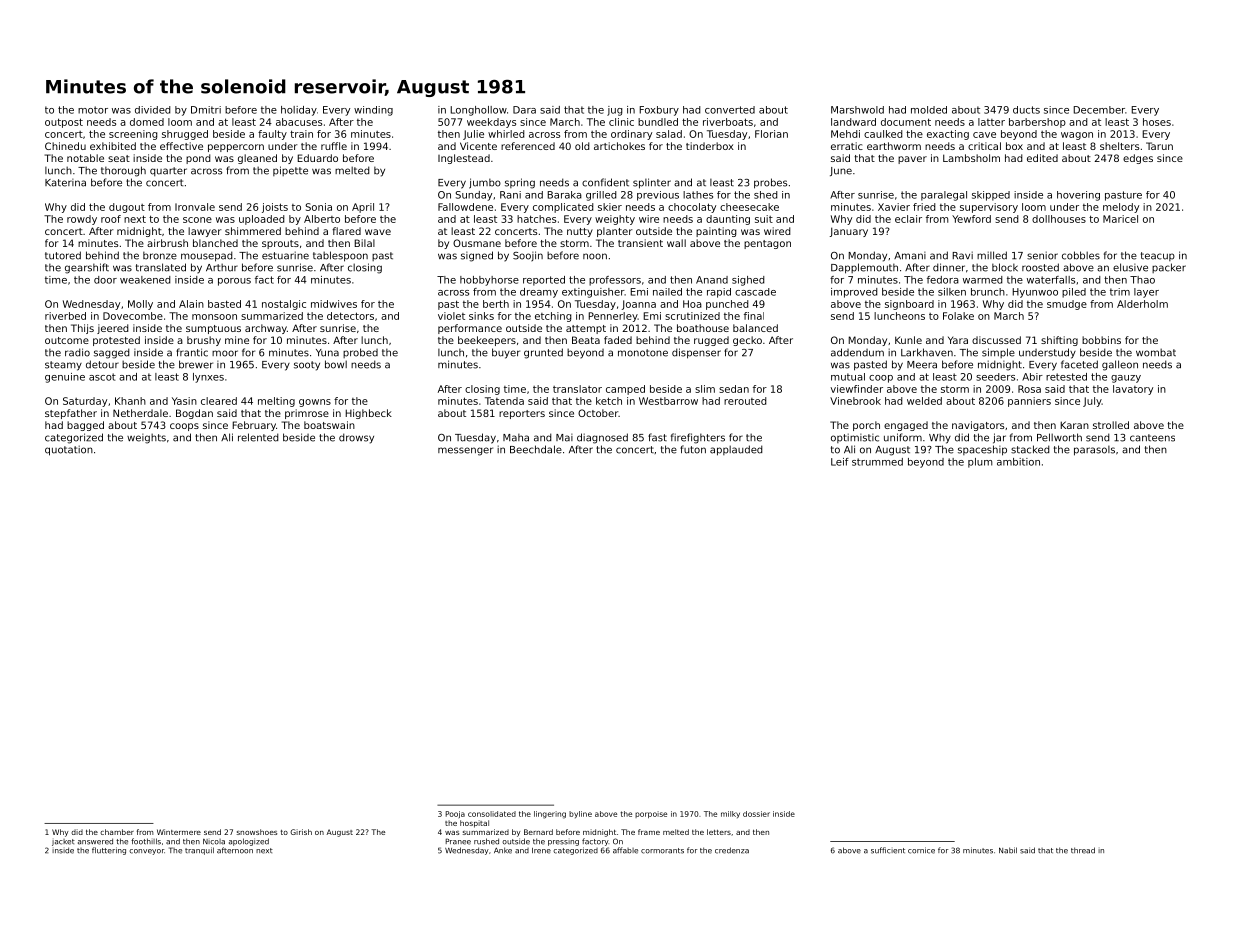 This page has height=952, width=1233. Describe the element at coordinates (1081, 255) in the page. I see `cobbles` at that location.
